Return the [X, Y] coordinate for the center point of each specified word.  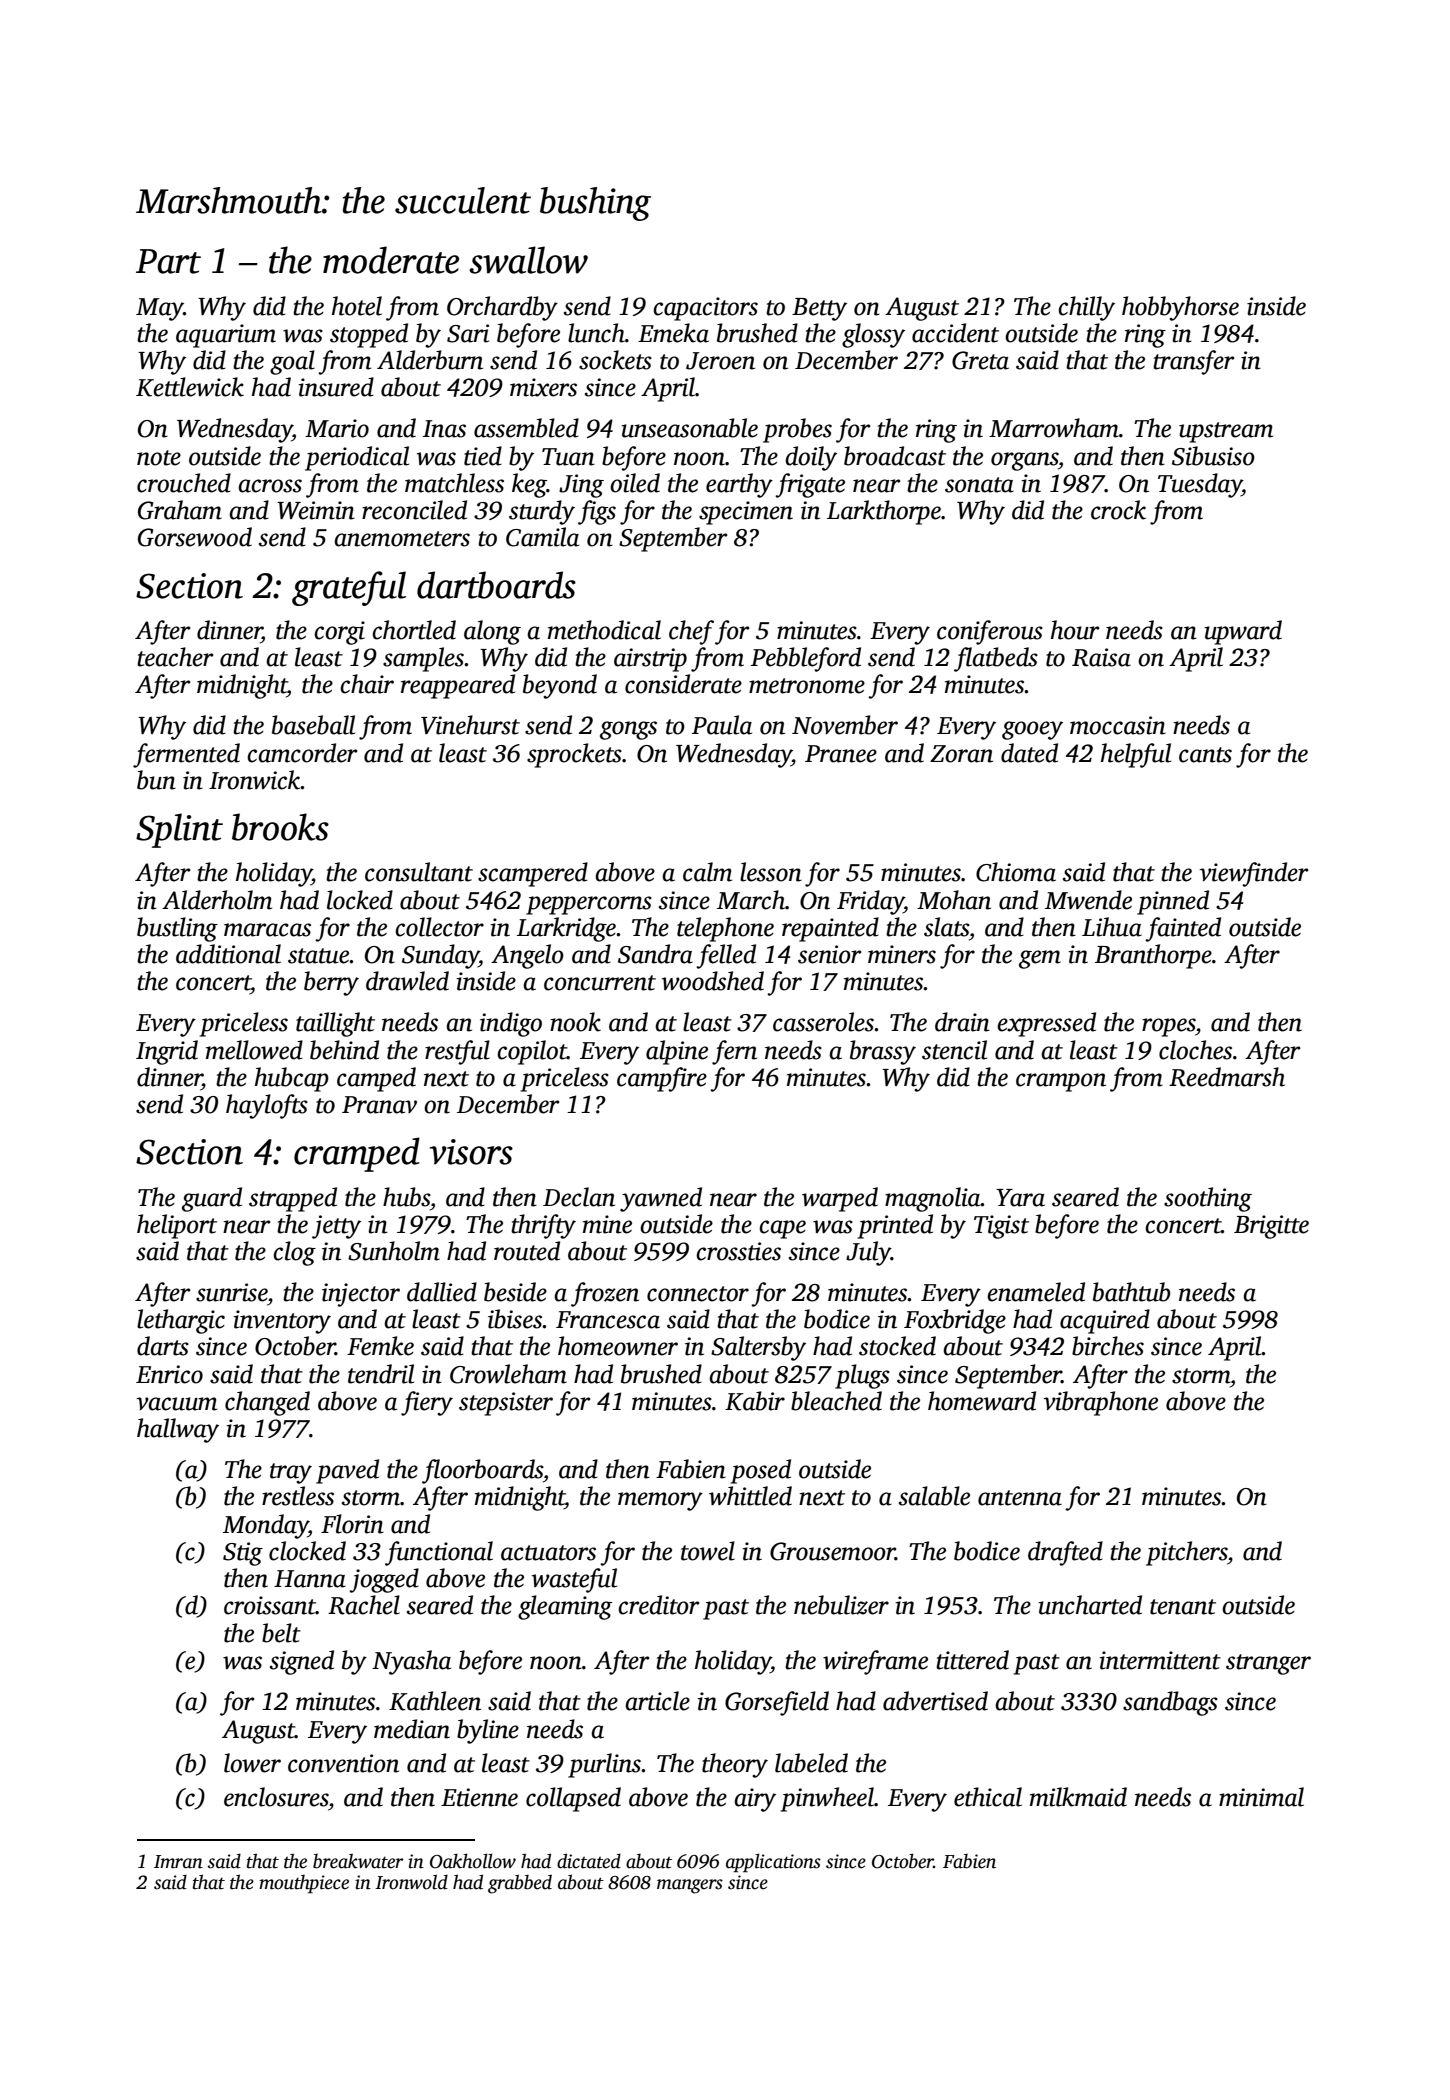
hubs [406, 1197]
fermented [186, 755]
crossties [738, 1251]
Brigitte [1271, 1227]
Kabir [755, 1401]
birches [1108, 1346]
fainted [1183, 929]
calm [707, 872]
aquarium [226, 336]
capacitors [705, 309]
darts [163, 1346]
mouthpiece [304, 1884]
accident [955, 333]
